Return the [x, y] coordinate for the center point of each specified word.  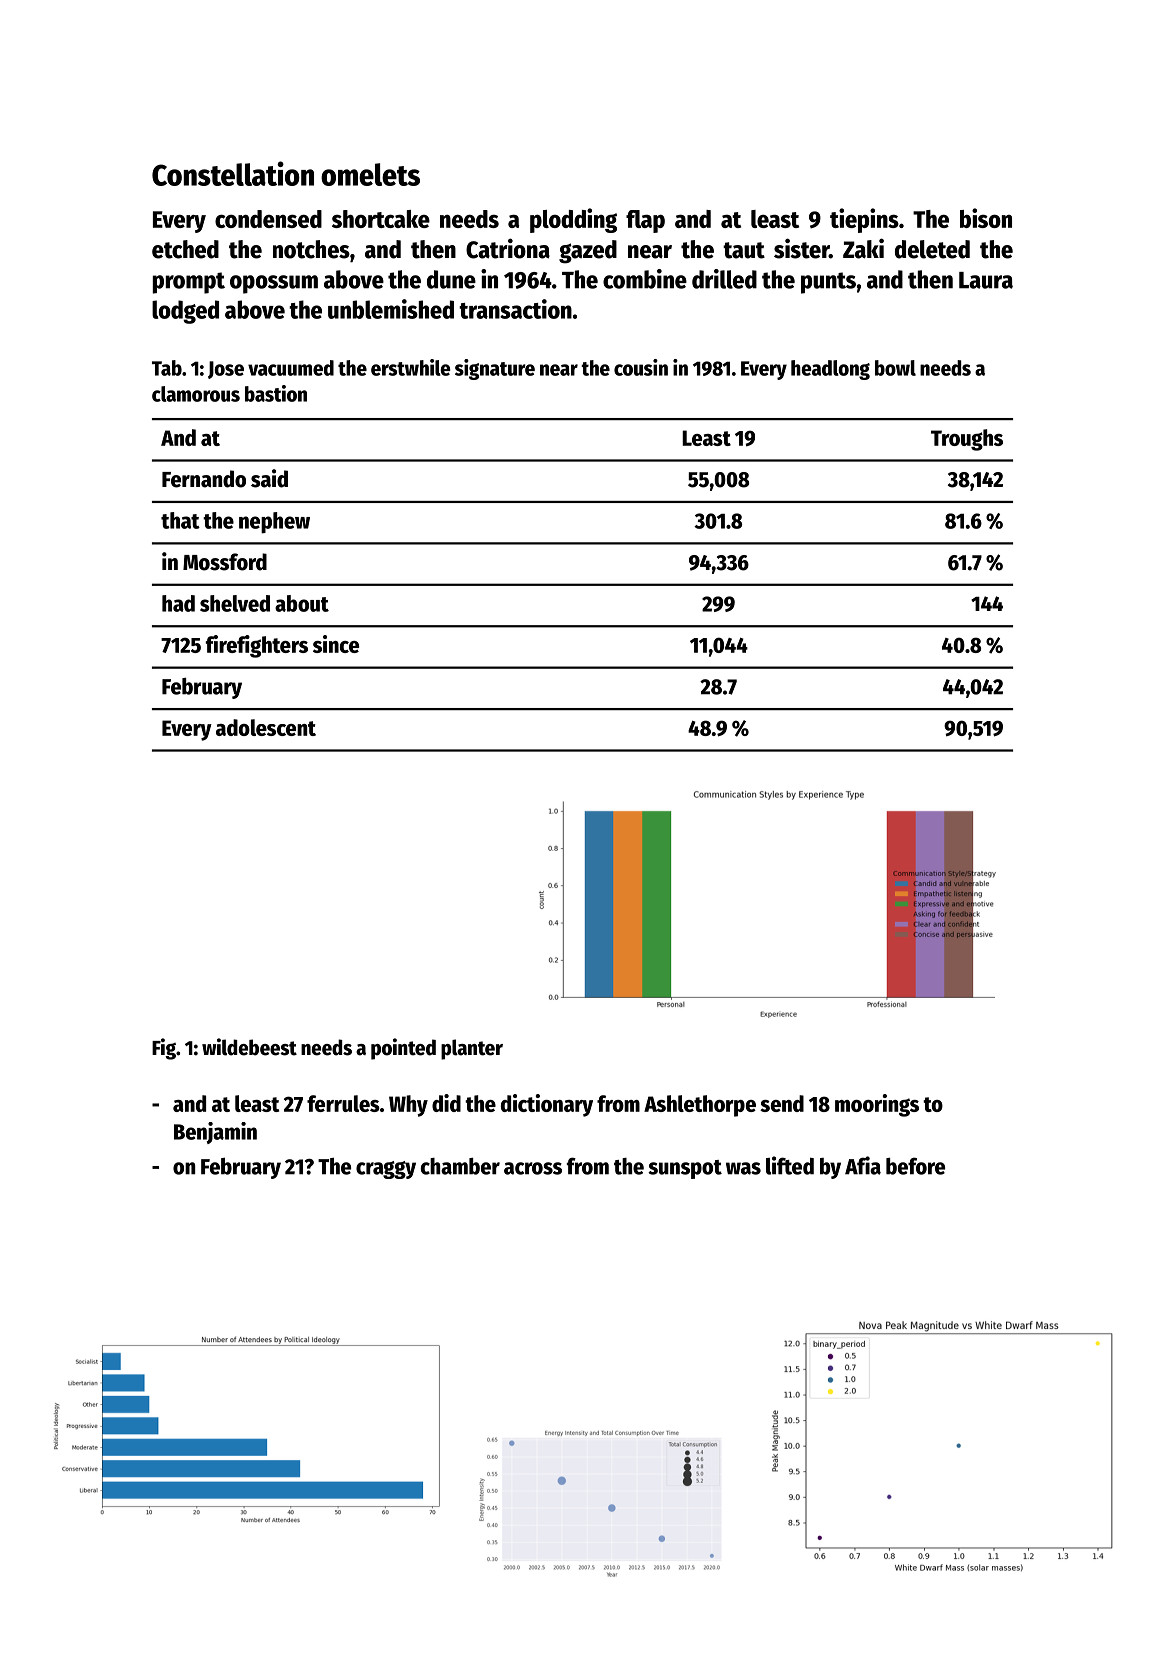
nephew [274, 523]
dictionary [547, 1105]
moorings [877, 1105]
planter [472, 1049]
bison [986, 218]
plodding [573, 220]
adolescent [266, 727]
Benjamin [215, 1133]
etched [185, 249]
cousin [641, 367]
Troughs [967, 440]
